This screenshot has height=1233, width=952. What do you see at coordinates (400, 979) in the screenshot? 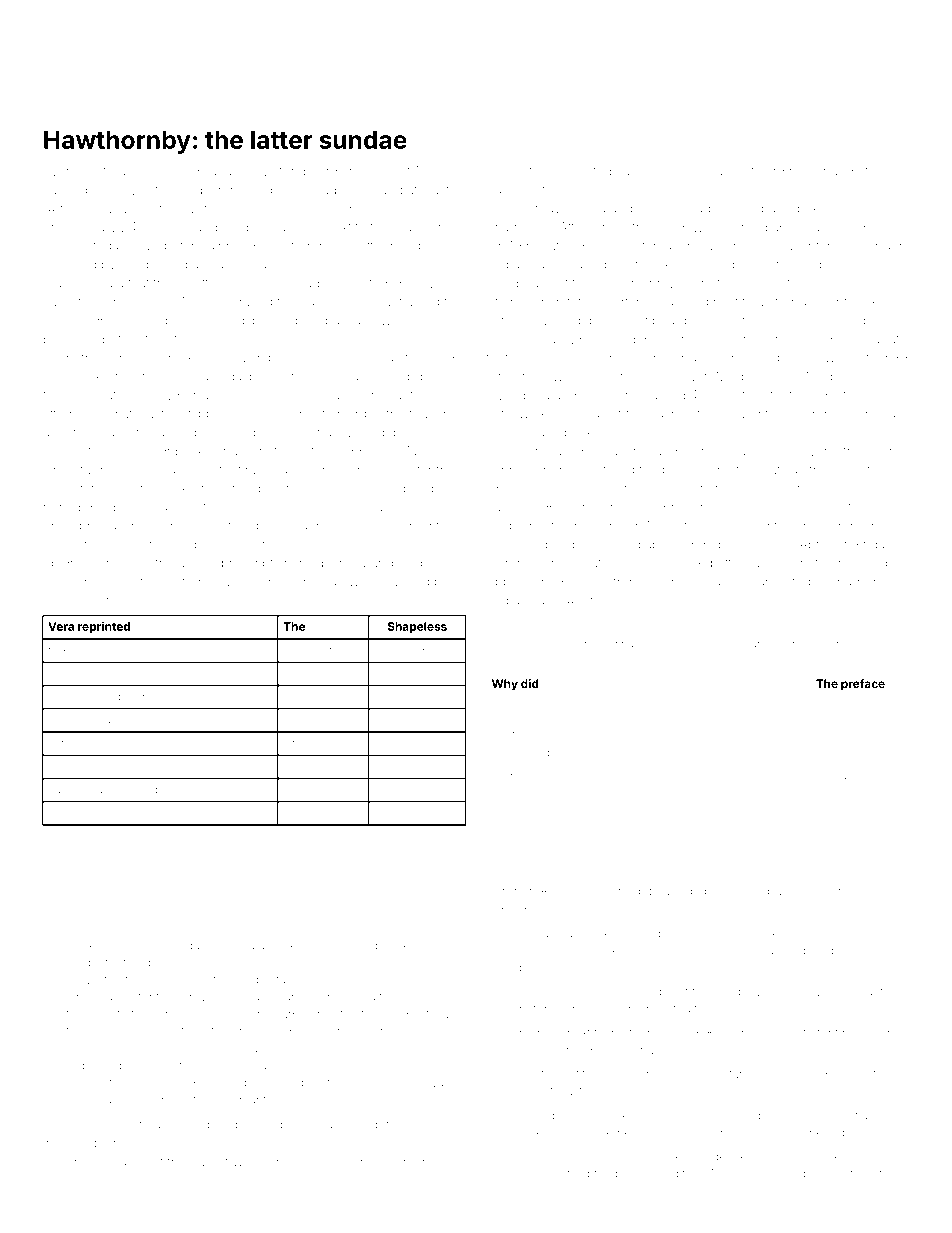
I see `mobile` at bounding box center [400, 979].
